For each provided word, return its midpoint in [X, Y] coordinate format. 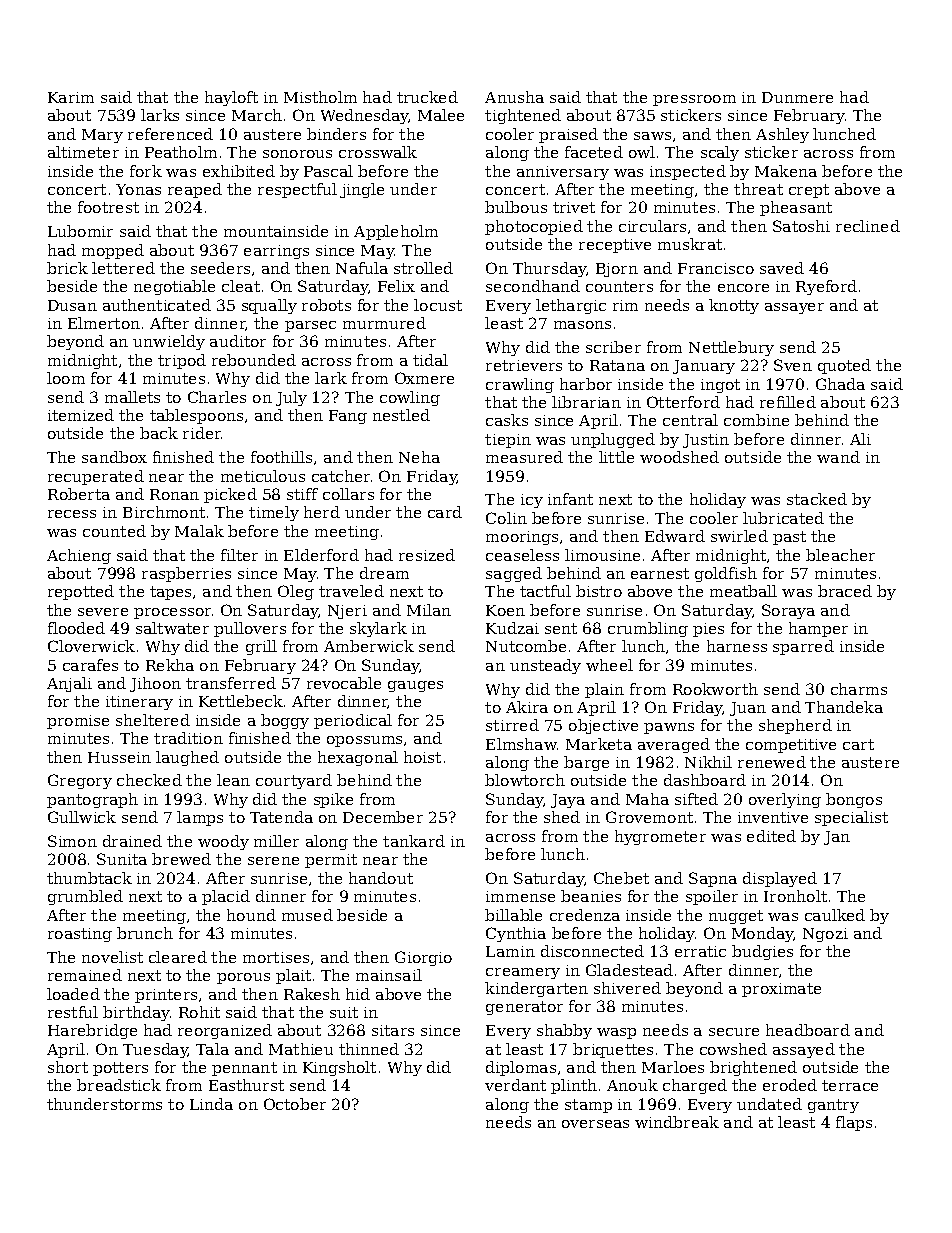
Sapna [713, 879]
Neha [419, 457]
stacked [817, 499]
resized [427, 555]
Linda [211, 1104]
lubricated [783, 518]
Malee [441, 115]
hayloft [231, 98]
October [295, 1104]
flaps [854, 1123]
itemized [81, 415]
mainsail [389, 975]
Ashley [782, 135]
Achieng [79, 556]
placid [226, 897]
